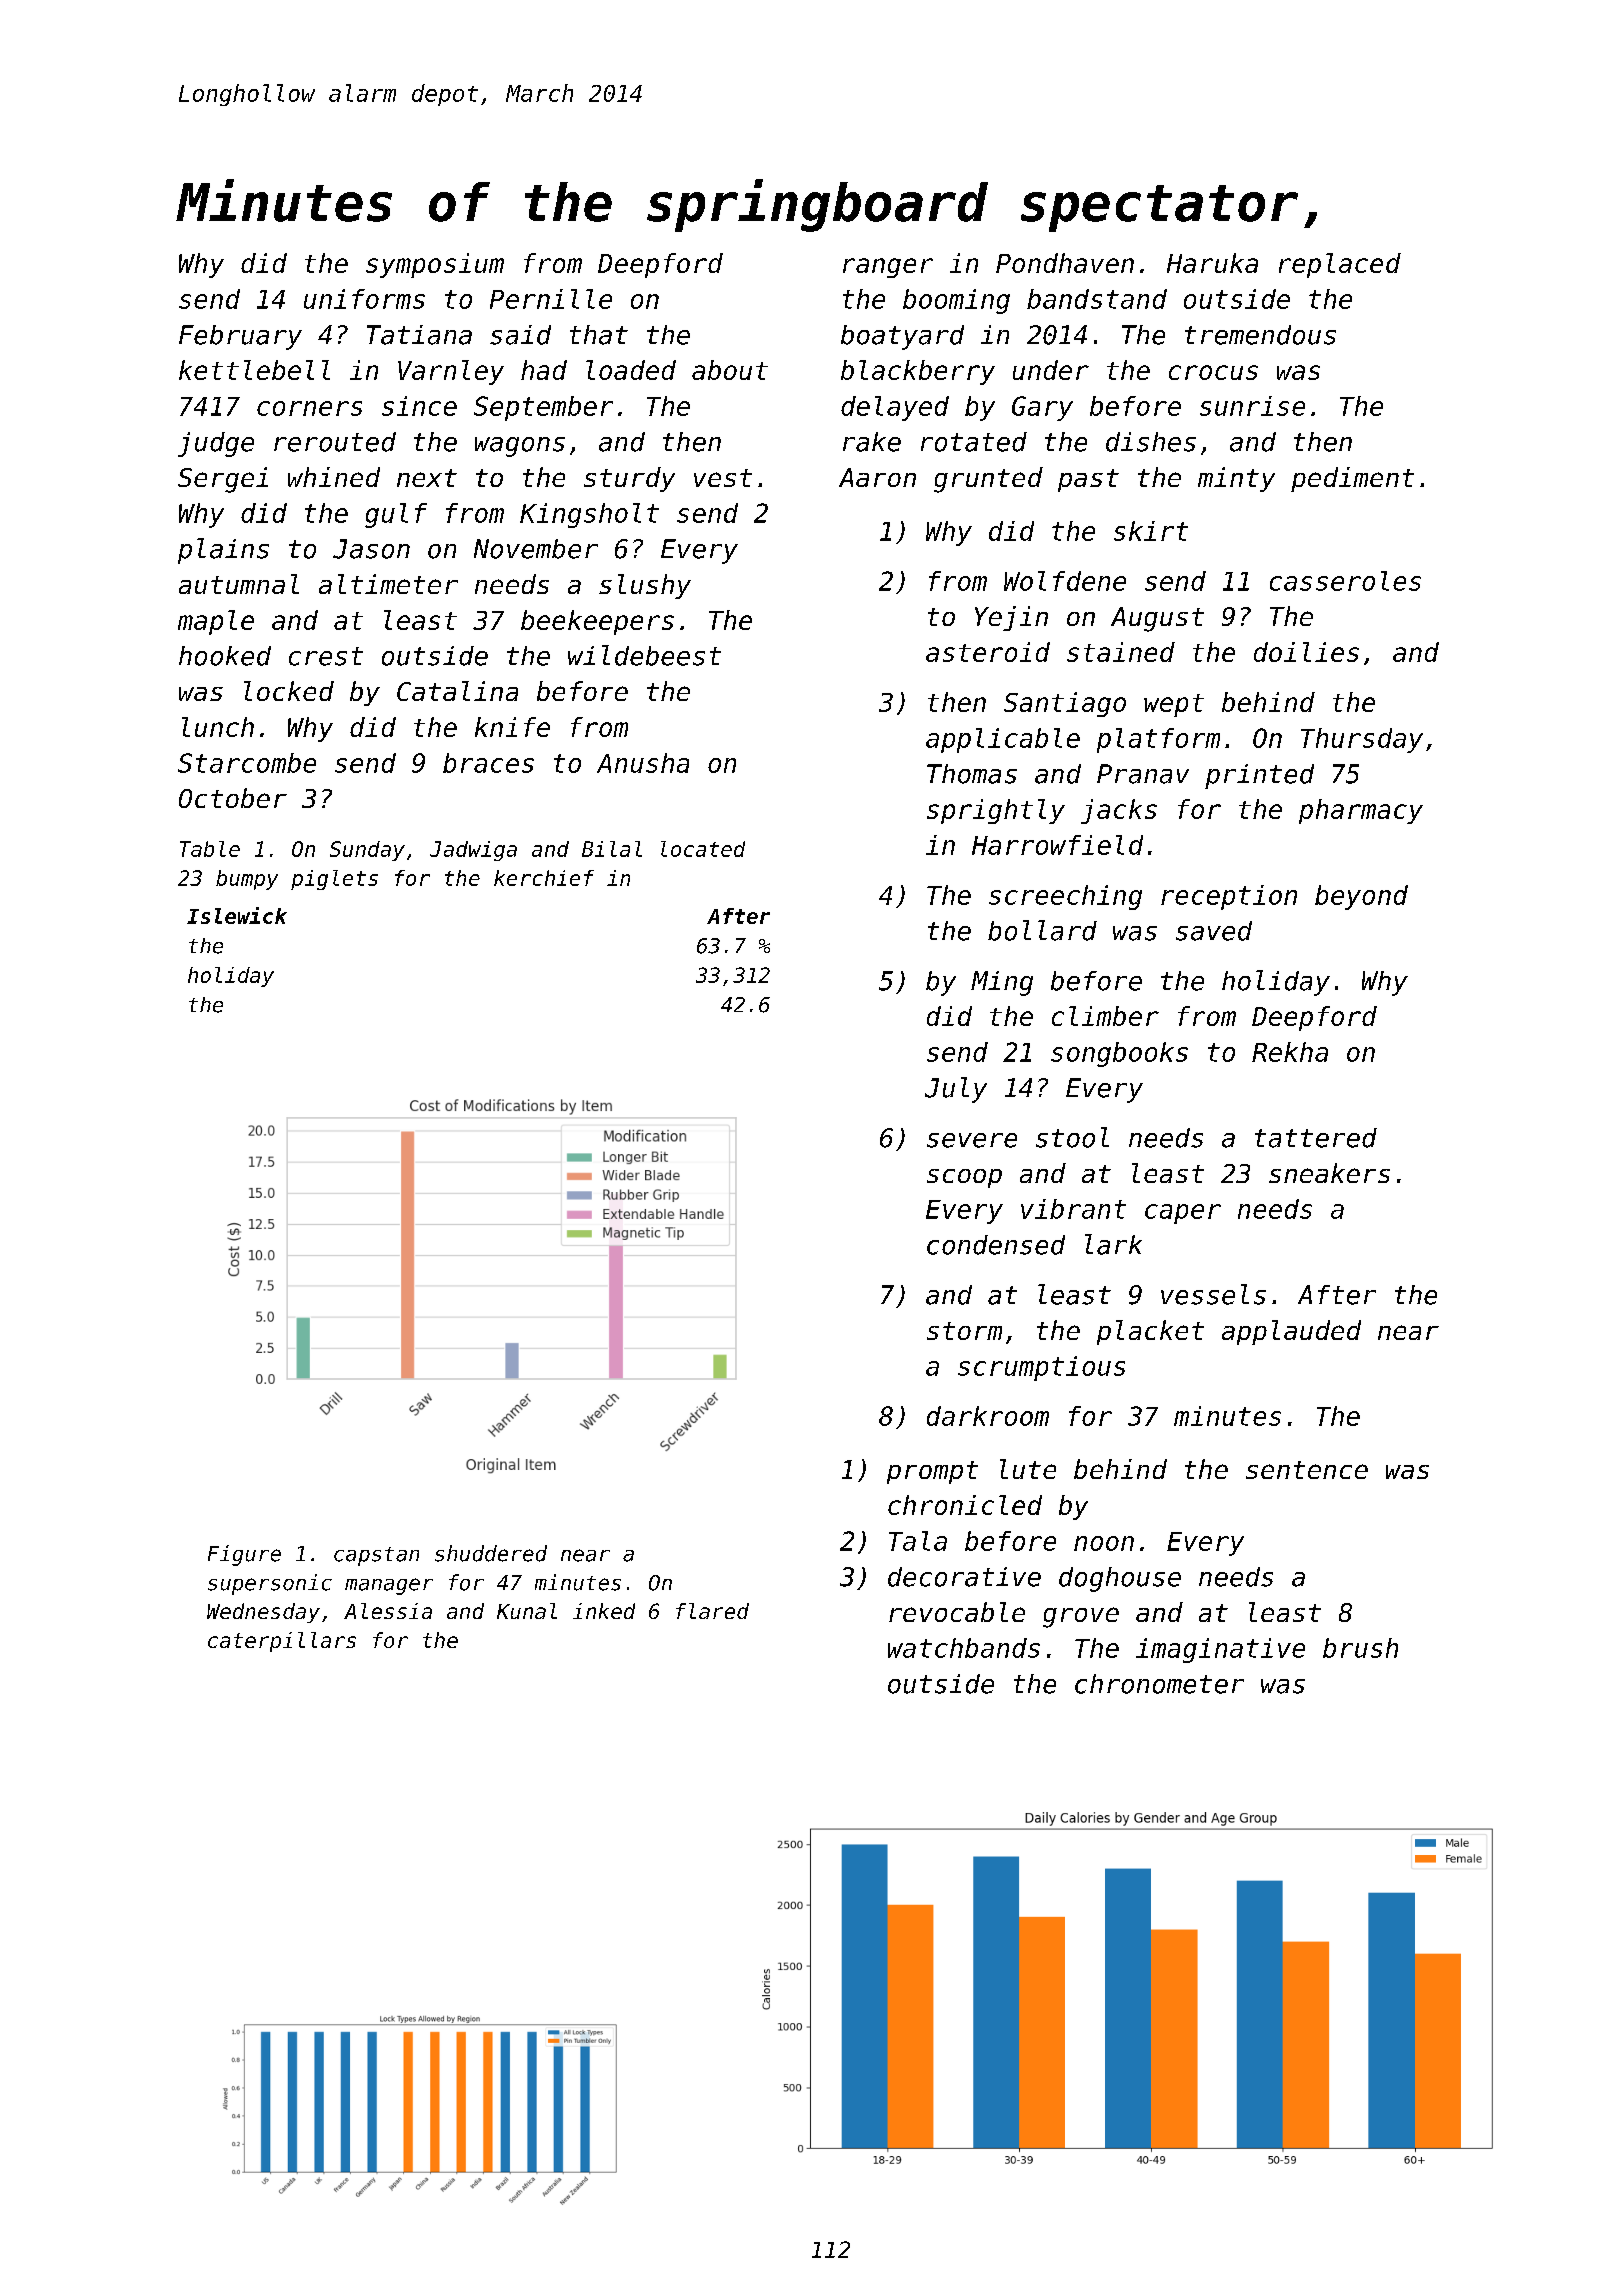  What do you see at coordinates (396, 515) in the page?
I see `gulf` at bounding box center [396, 515].
